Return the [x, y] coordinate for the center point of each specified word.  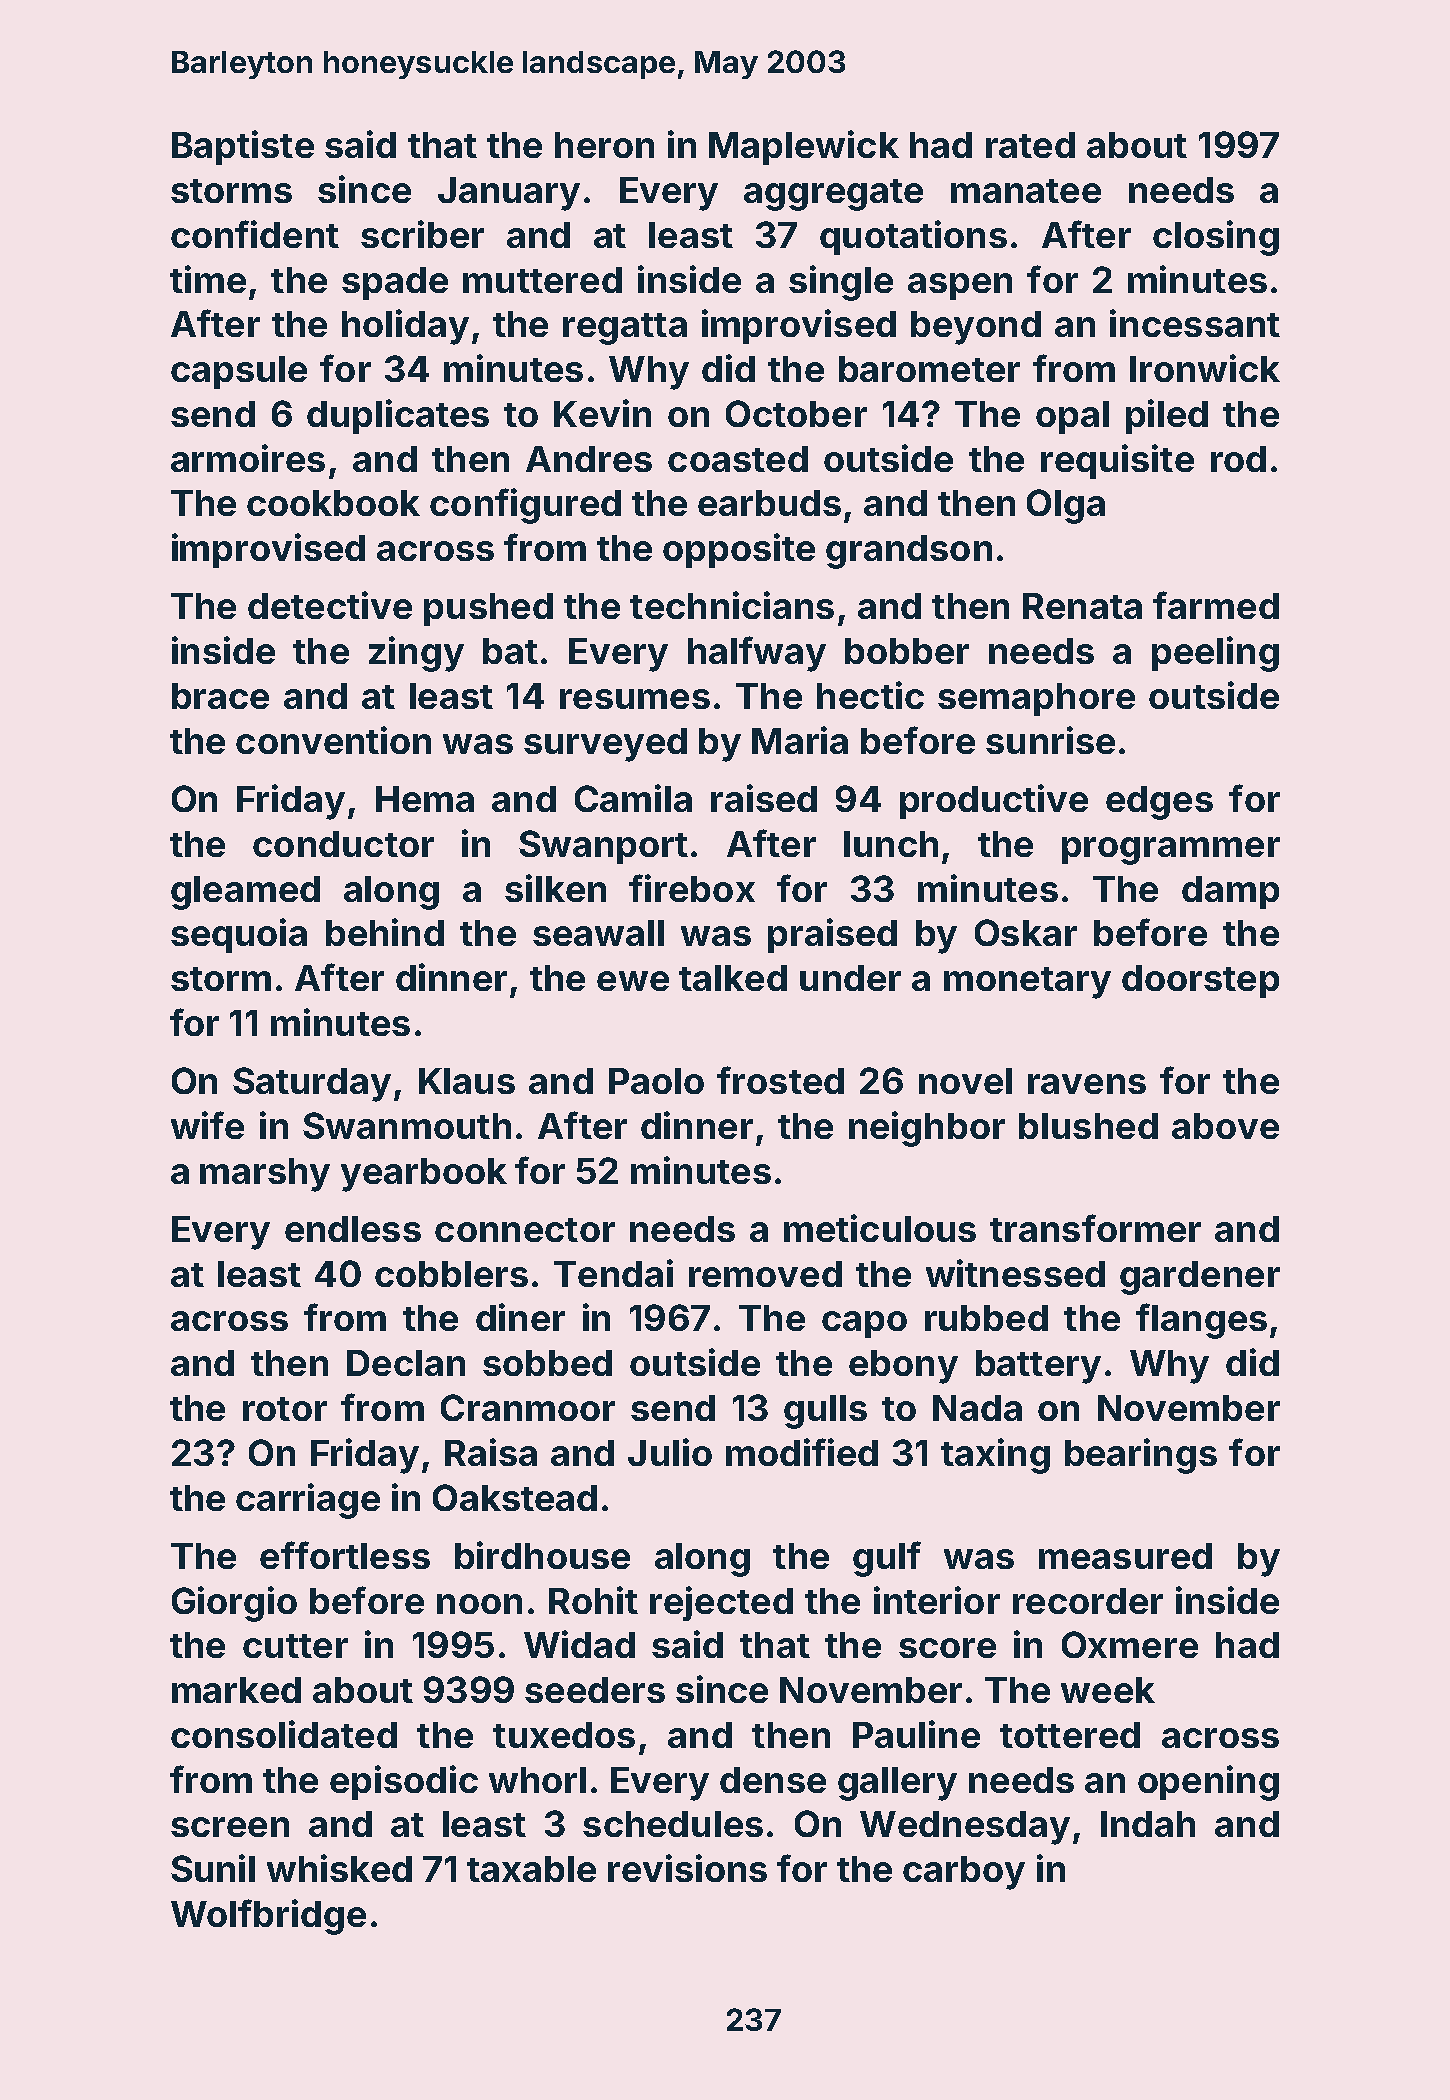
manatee [1026, 191]
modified [802, 1452]
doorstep [1200, 981]
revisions [687, 1868]
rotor [285, 1409]
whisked [339, 1868]
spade [395, 283]
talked [733, 978]
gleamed [245, 893]
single [841, 283]
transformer [1095, 1228]
